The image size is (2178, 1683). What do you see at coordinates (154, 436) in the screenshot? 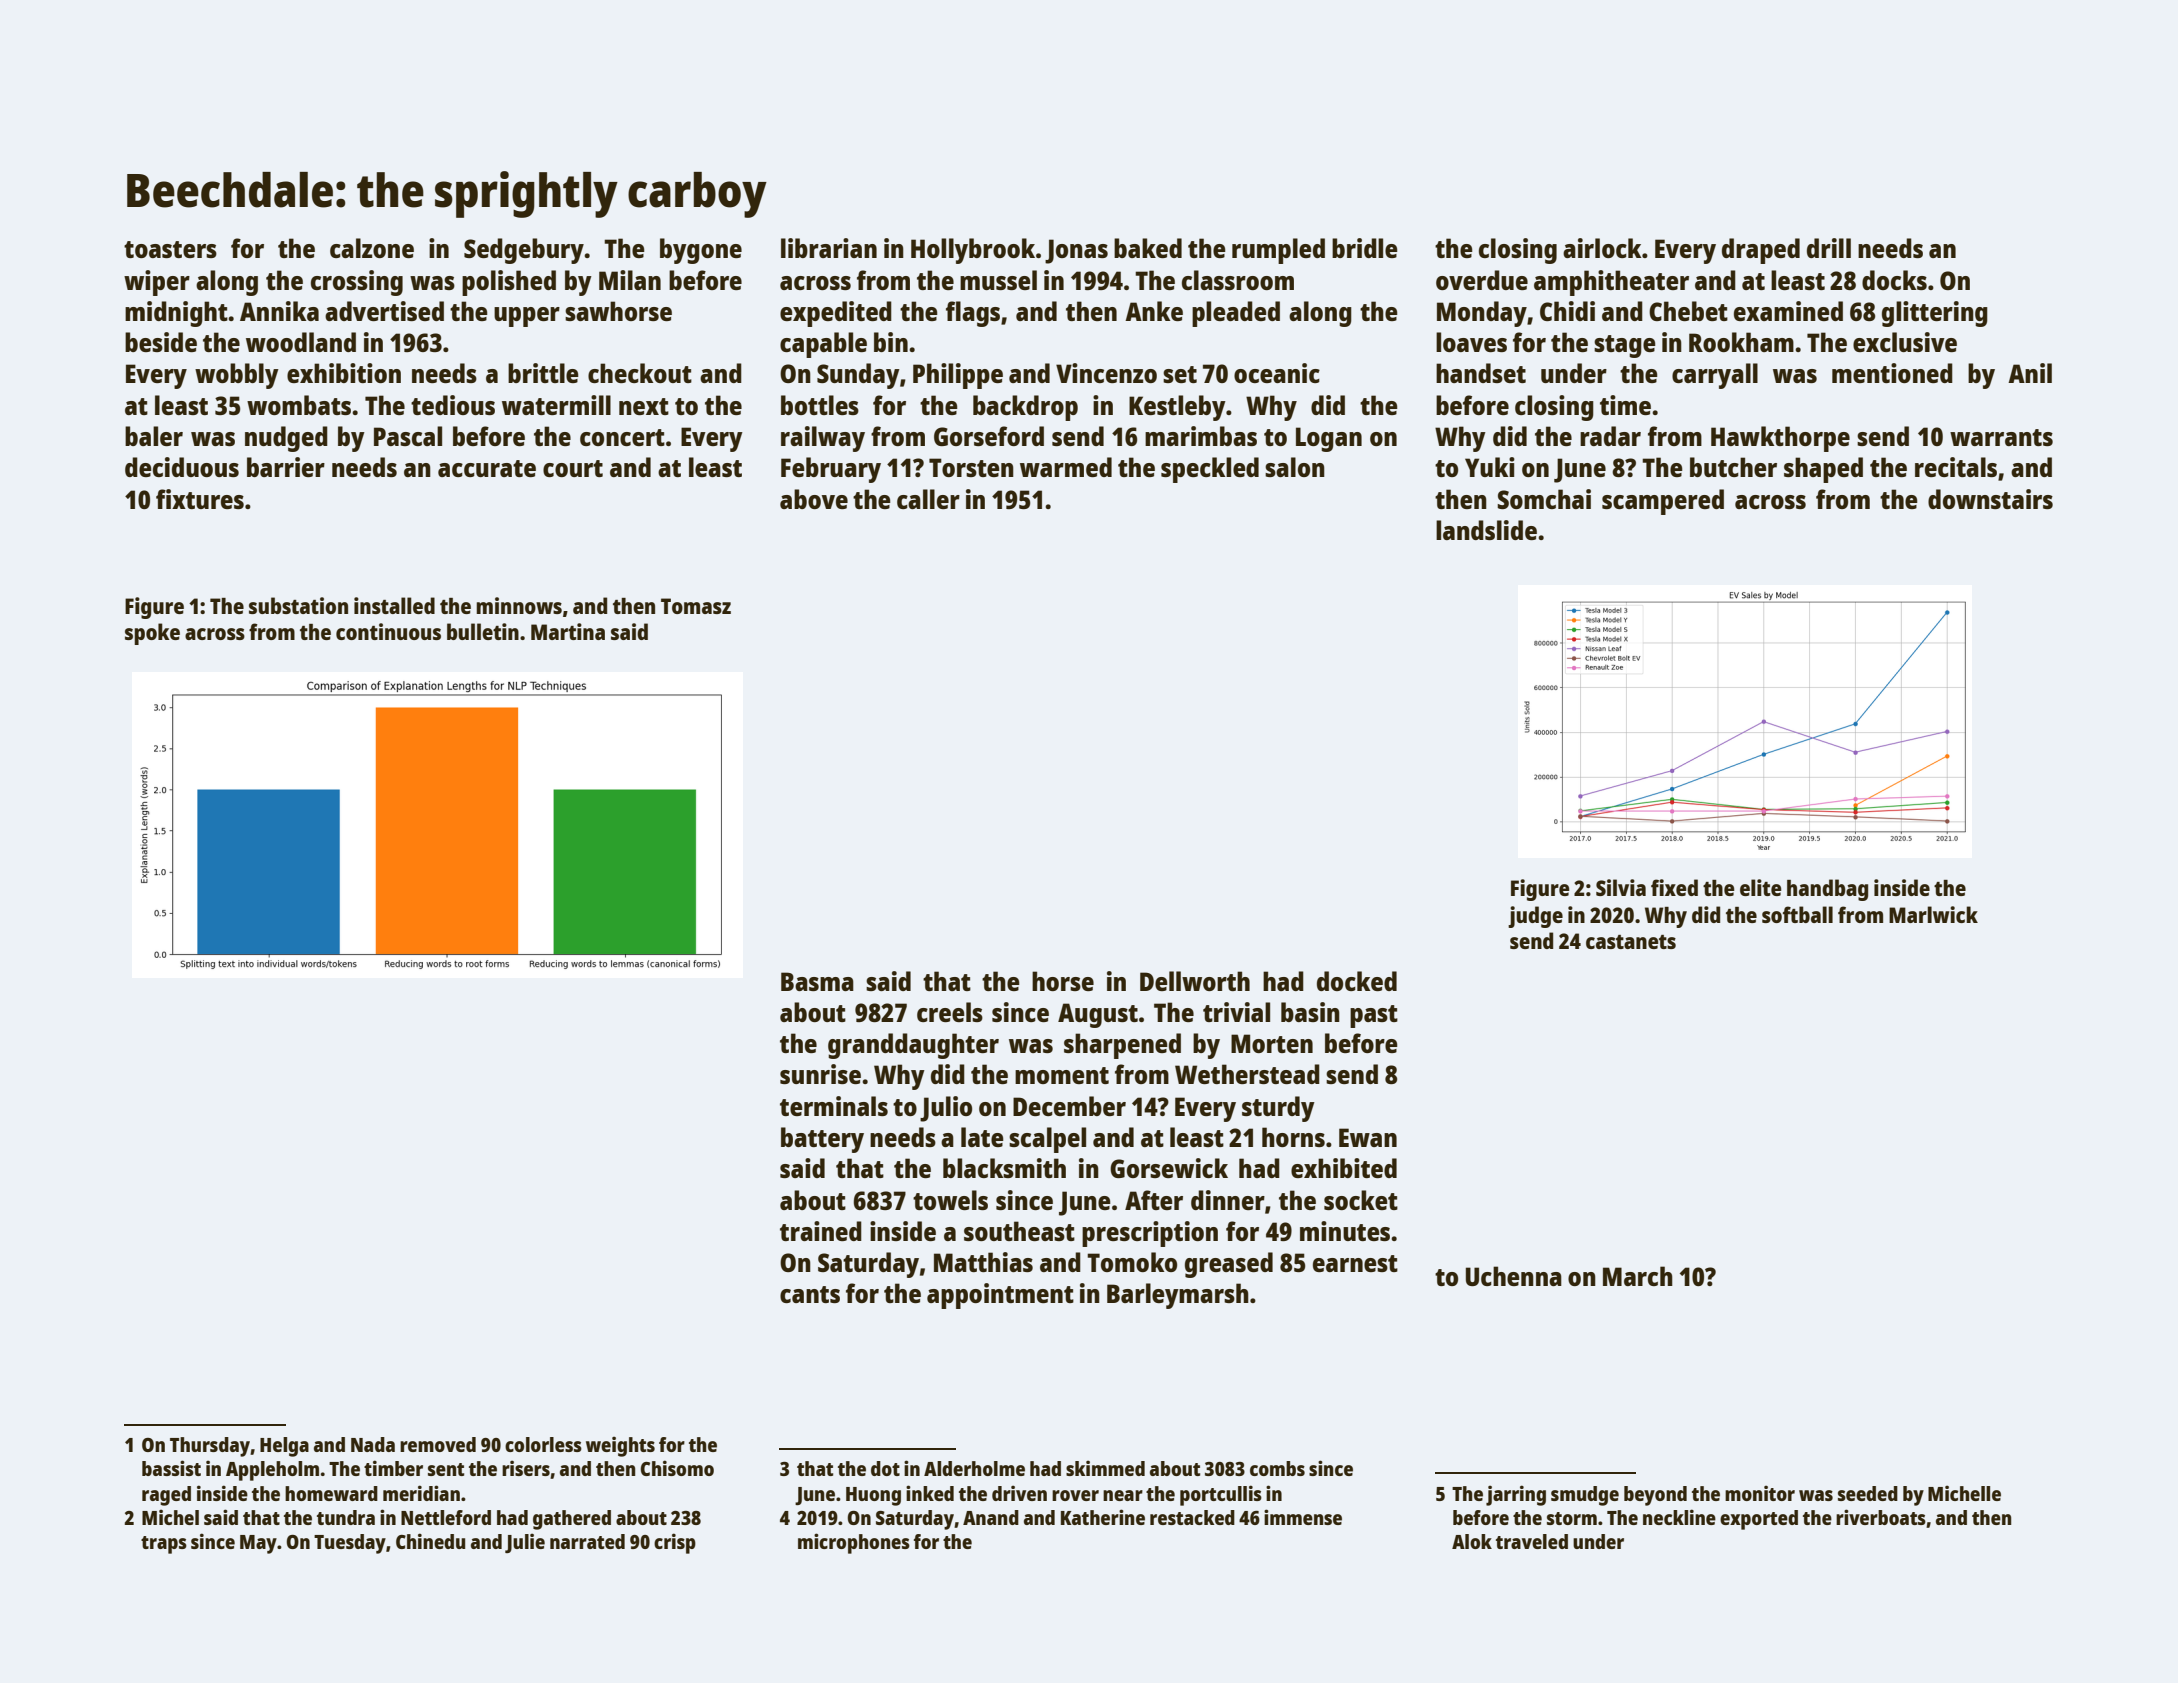
I see `baler` at bounding box center [154, 436].
